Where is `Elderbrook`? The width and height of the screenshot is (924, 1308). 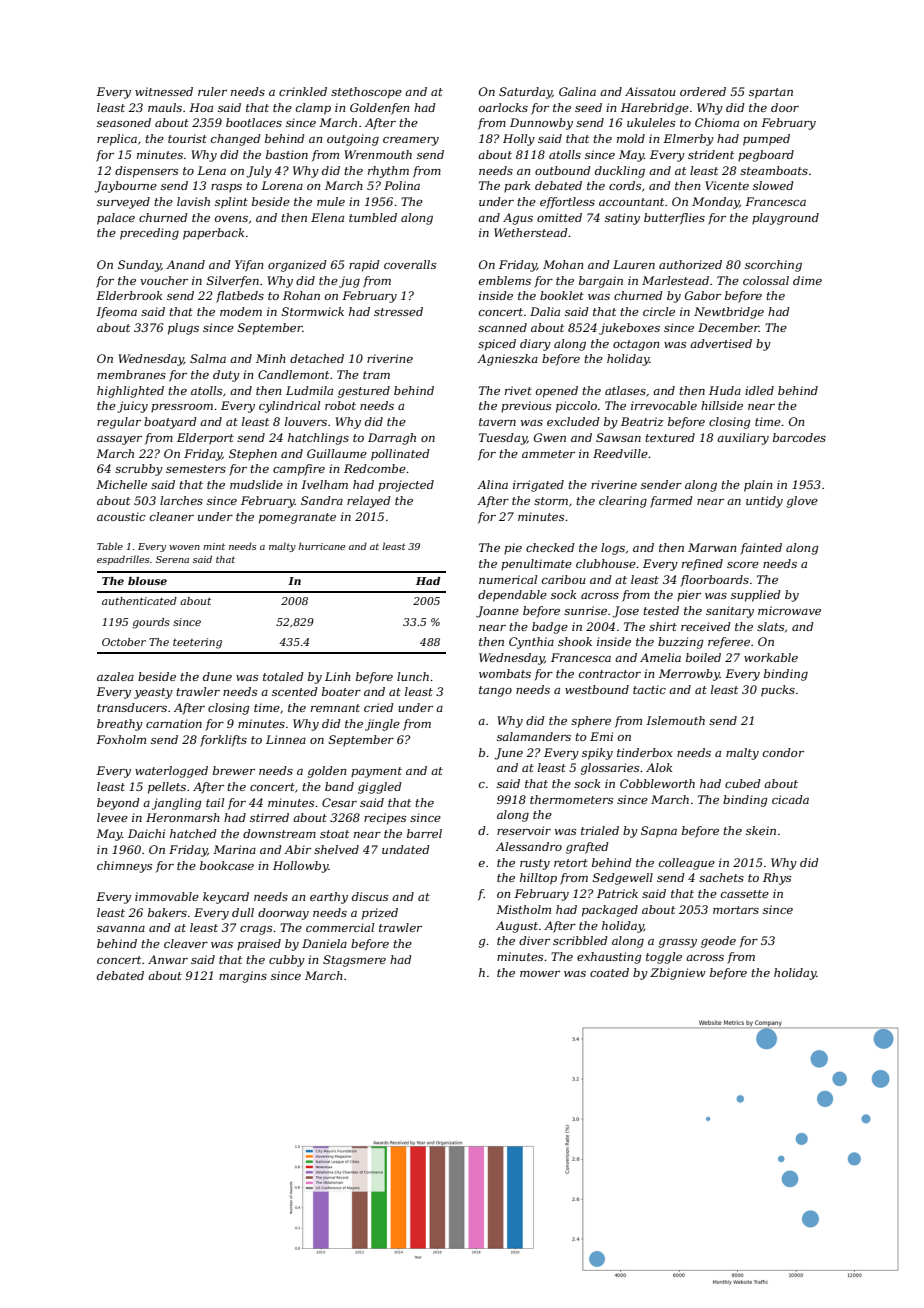
Elderbrook is located at coordinates (129, 295).
